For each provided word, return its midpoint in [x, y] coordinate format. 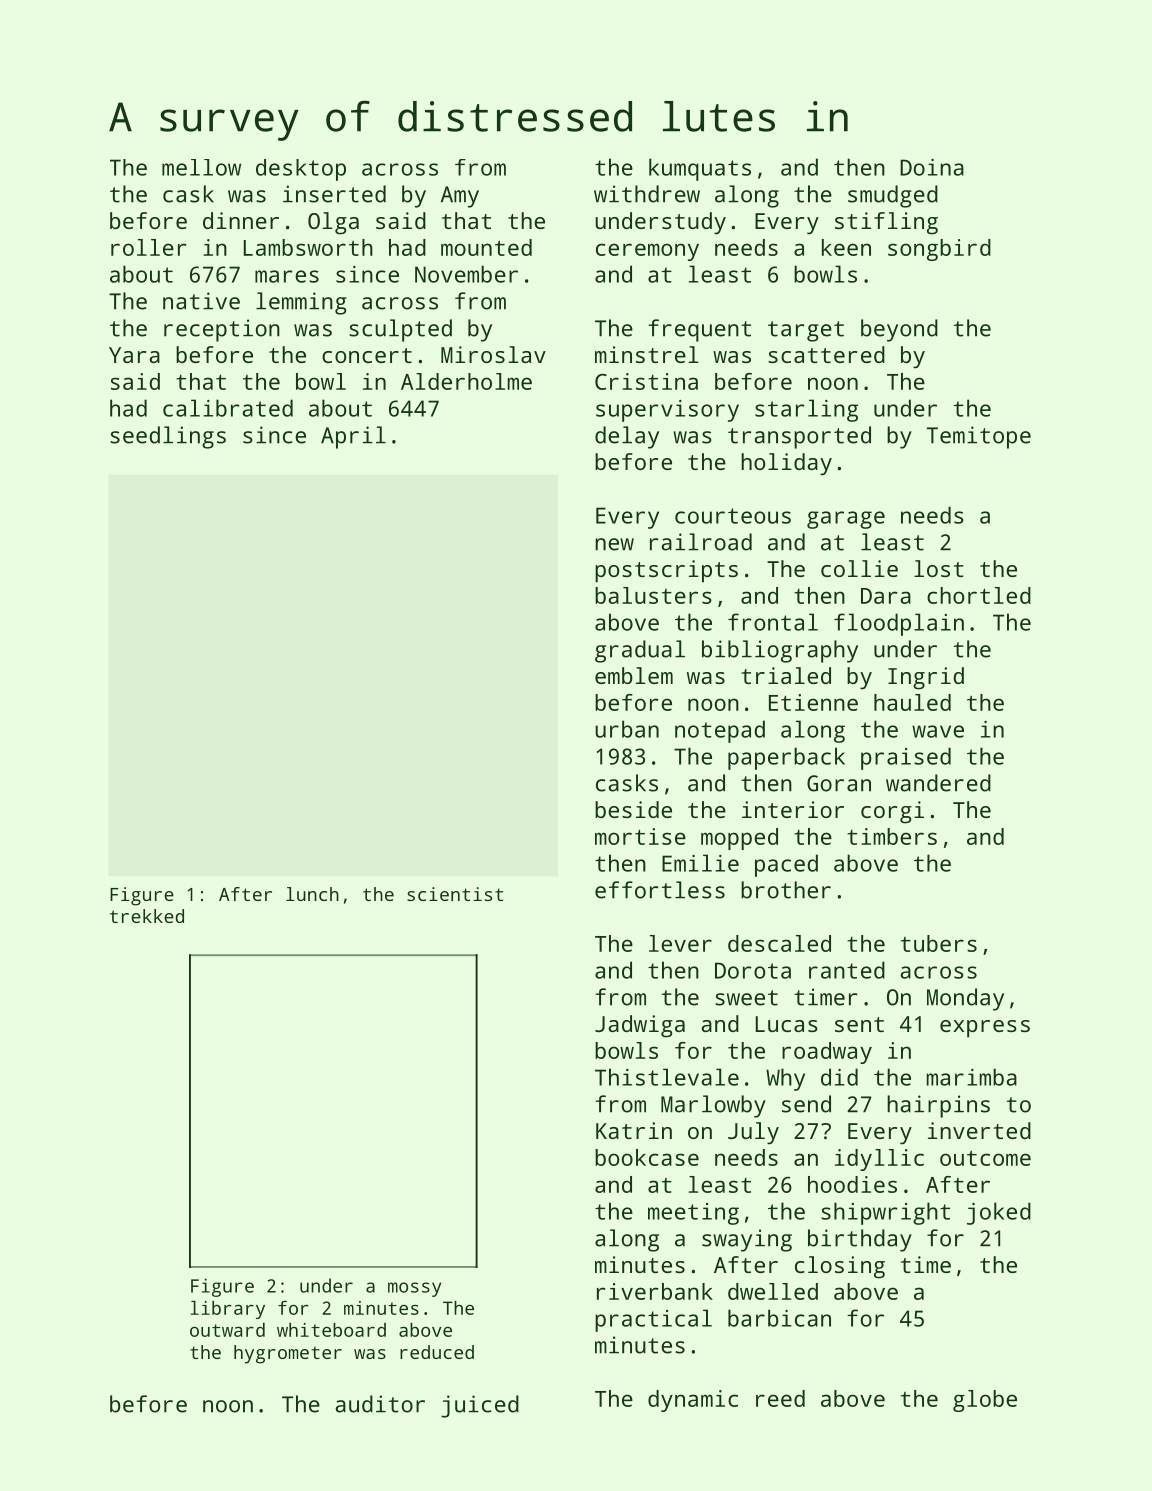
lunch [312, 894]
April [353, 437]
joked [999, 1213]
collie [859, 568]
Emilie [700, 863]
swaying [747, 1240]
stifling [886, 223]
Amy [460, 197]
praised [906, 758]
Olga [333, 223]
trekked [147, 916]
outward [227, 1330]
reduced [437, 1352]
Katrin [634, 1130]
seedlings [168, 437]
